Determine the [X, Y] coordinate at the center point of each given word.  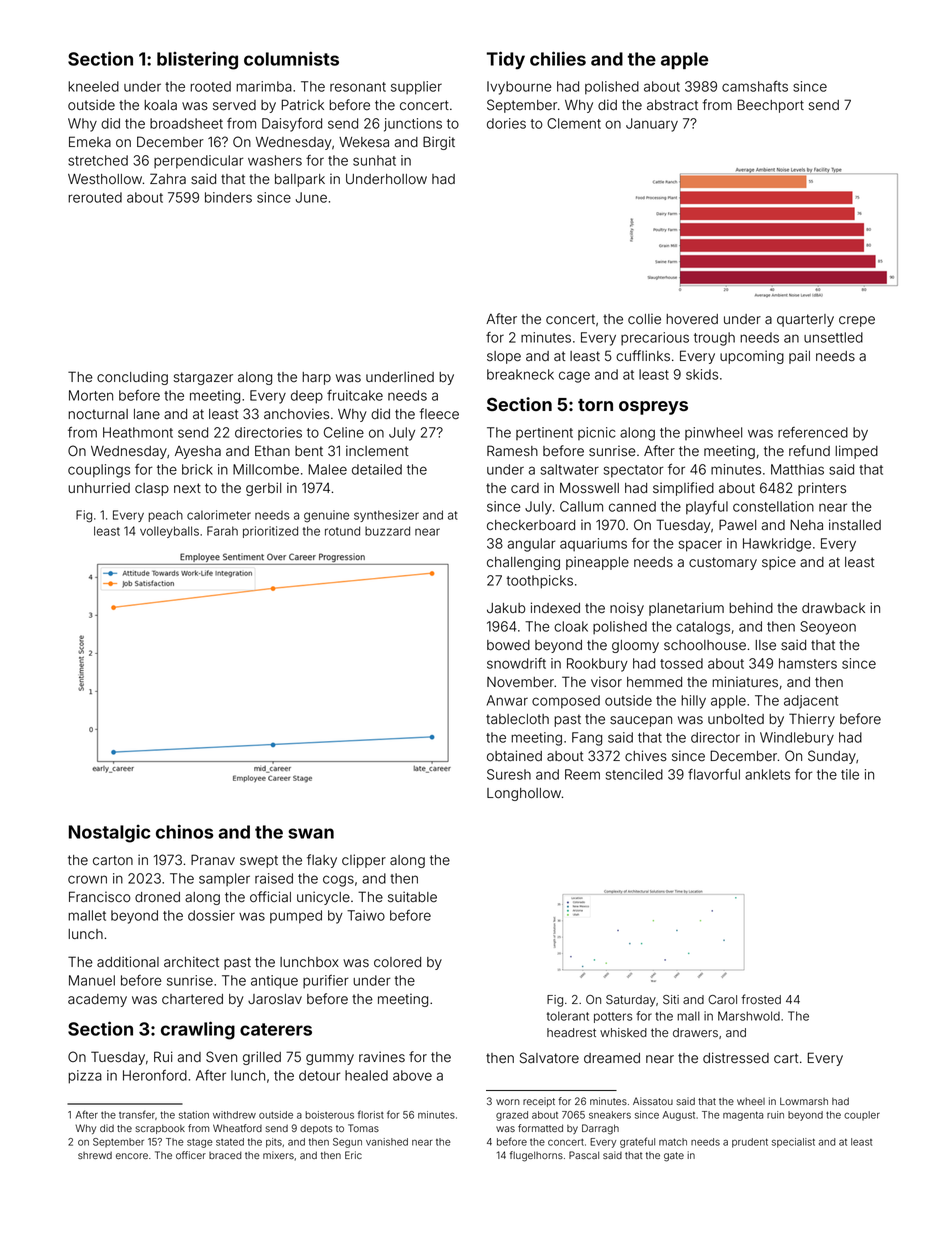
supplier [416, 88]
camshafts [755, 86]
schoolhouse [705, 645]
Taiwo [366, 915]
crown [87, 879]
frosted [761, 999]
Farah [222, 531]
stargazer [203, 378]
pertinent [544, 433]
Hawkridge [777, 545]
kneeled [93, 86]
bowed [508, 645]
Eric [353, 1155]
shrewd [95, 1155]
